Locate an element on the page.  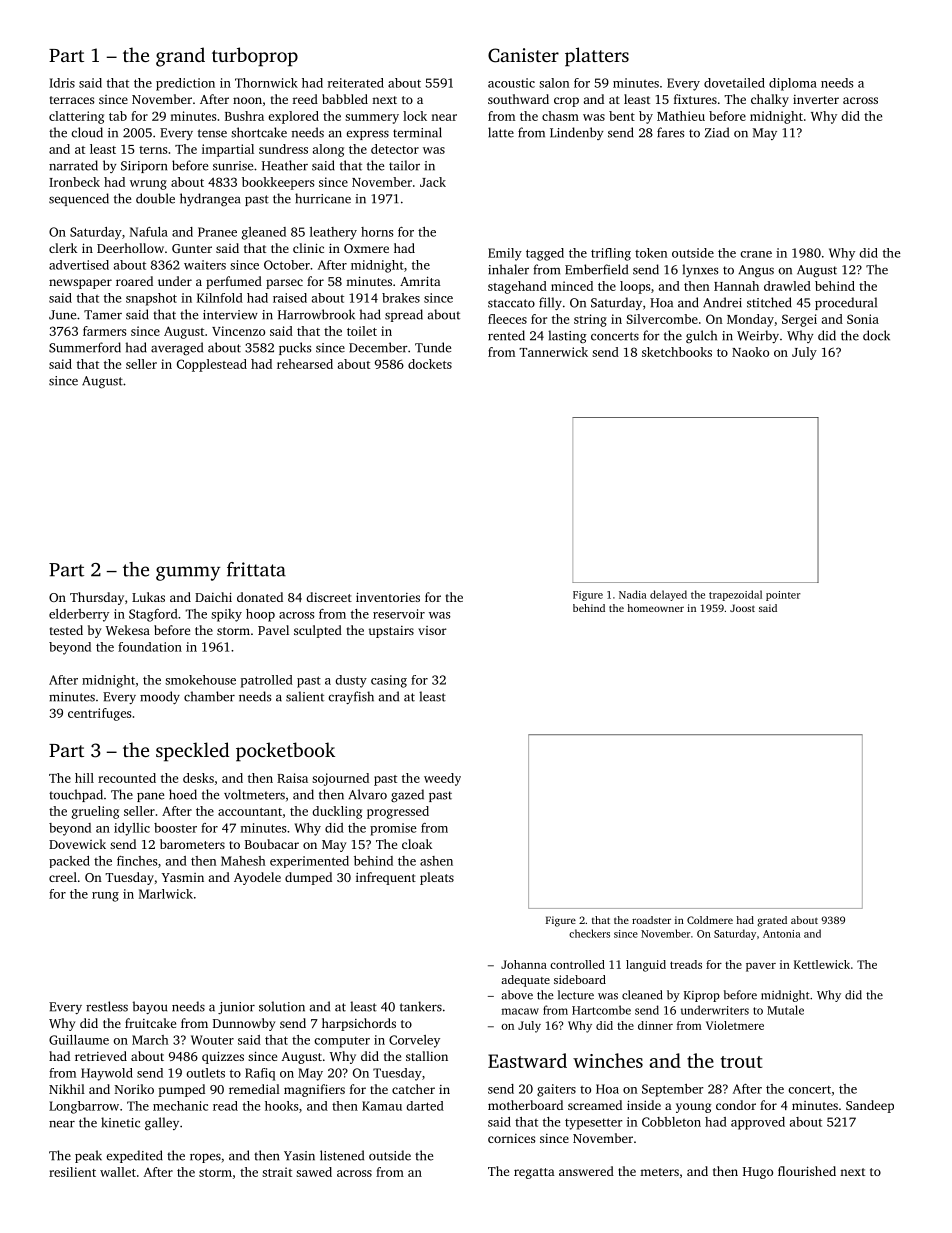
bayou is located at coordinates (149, 1007).
